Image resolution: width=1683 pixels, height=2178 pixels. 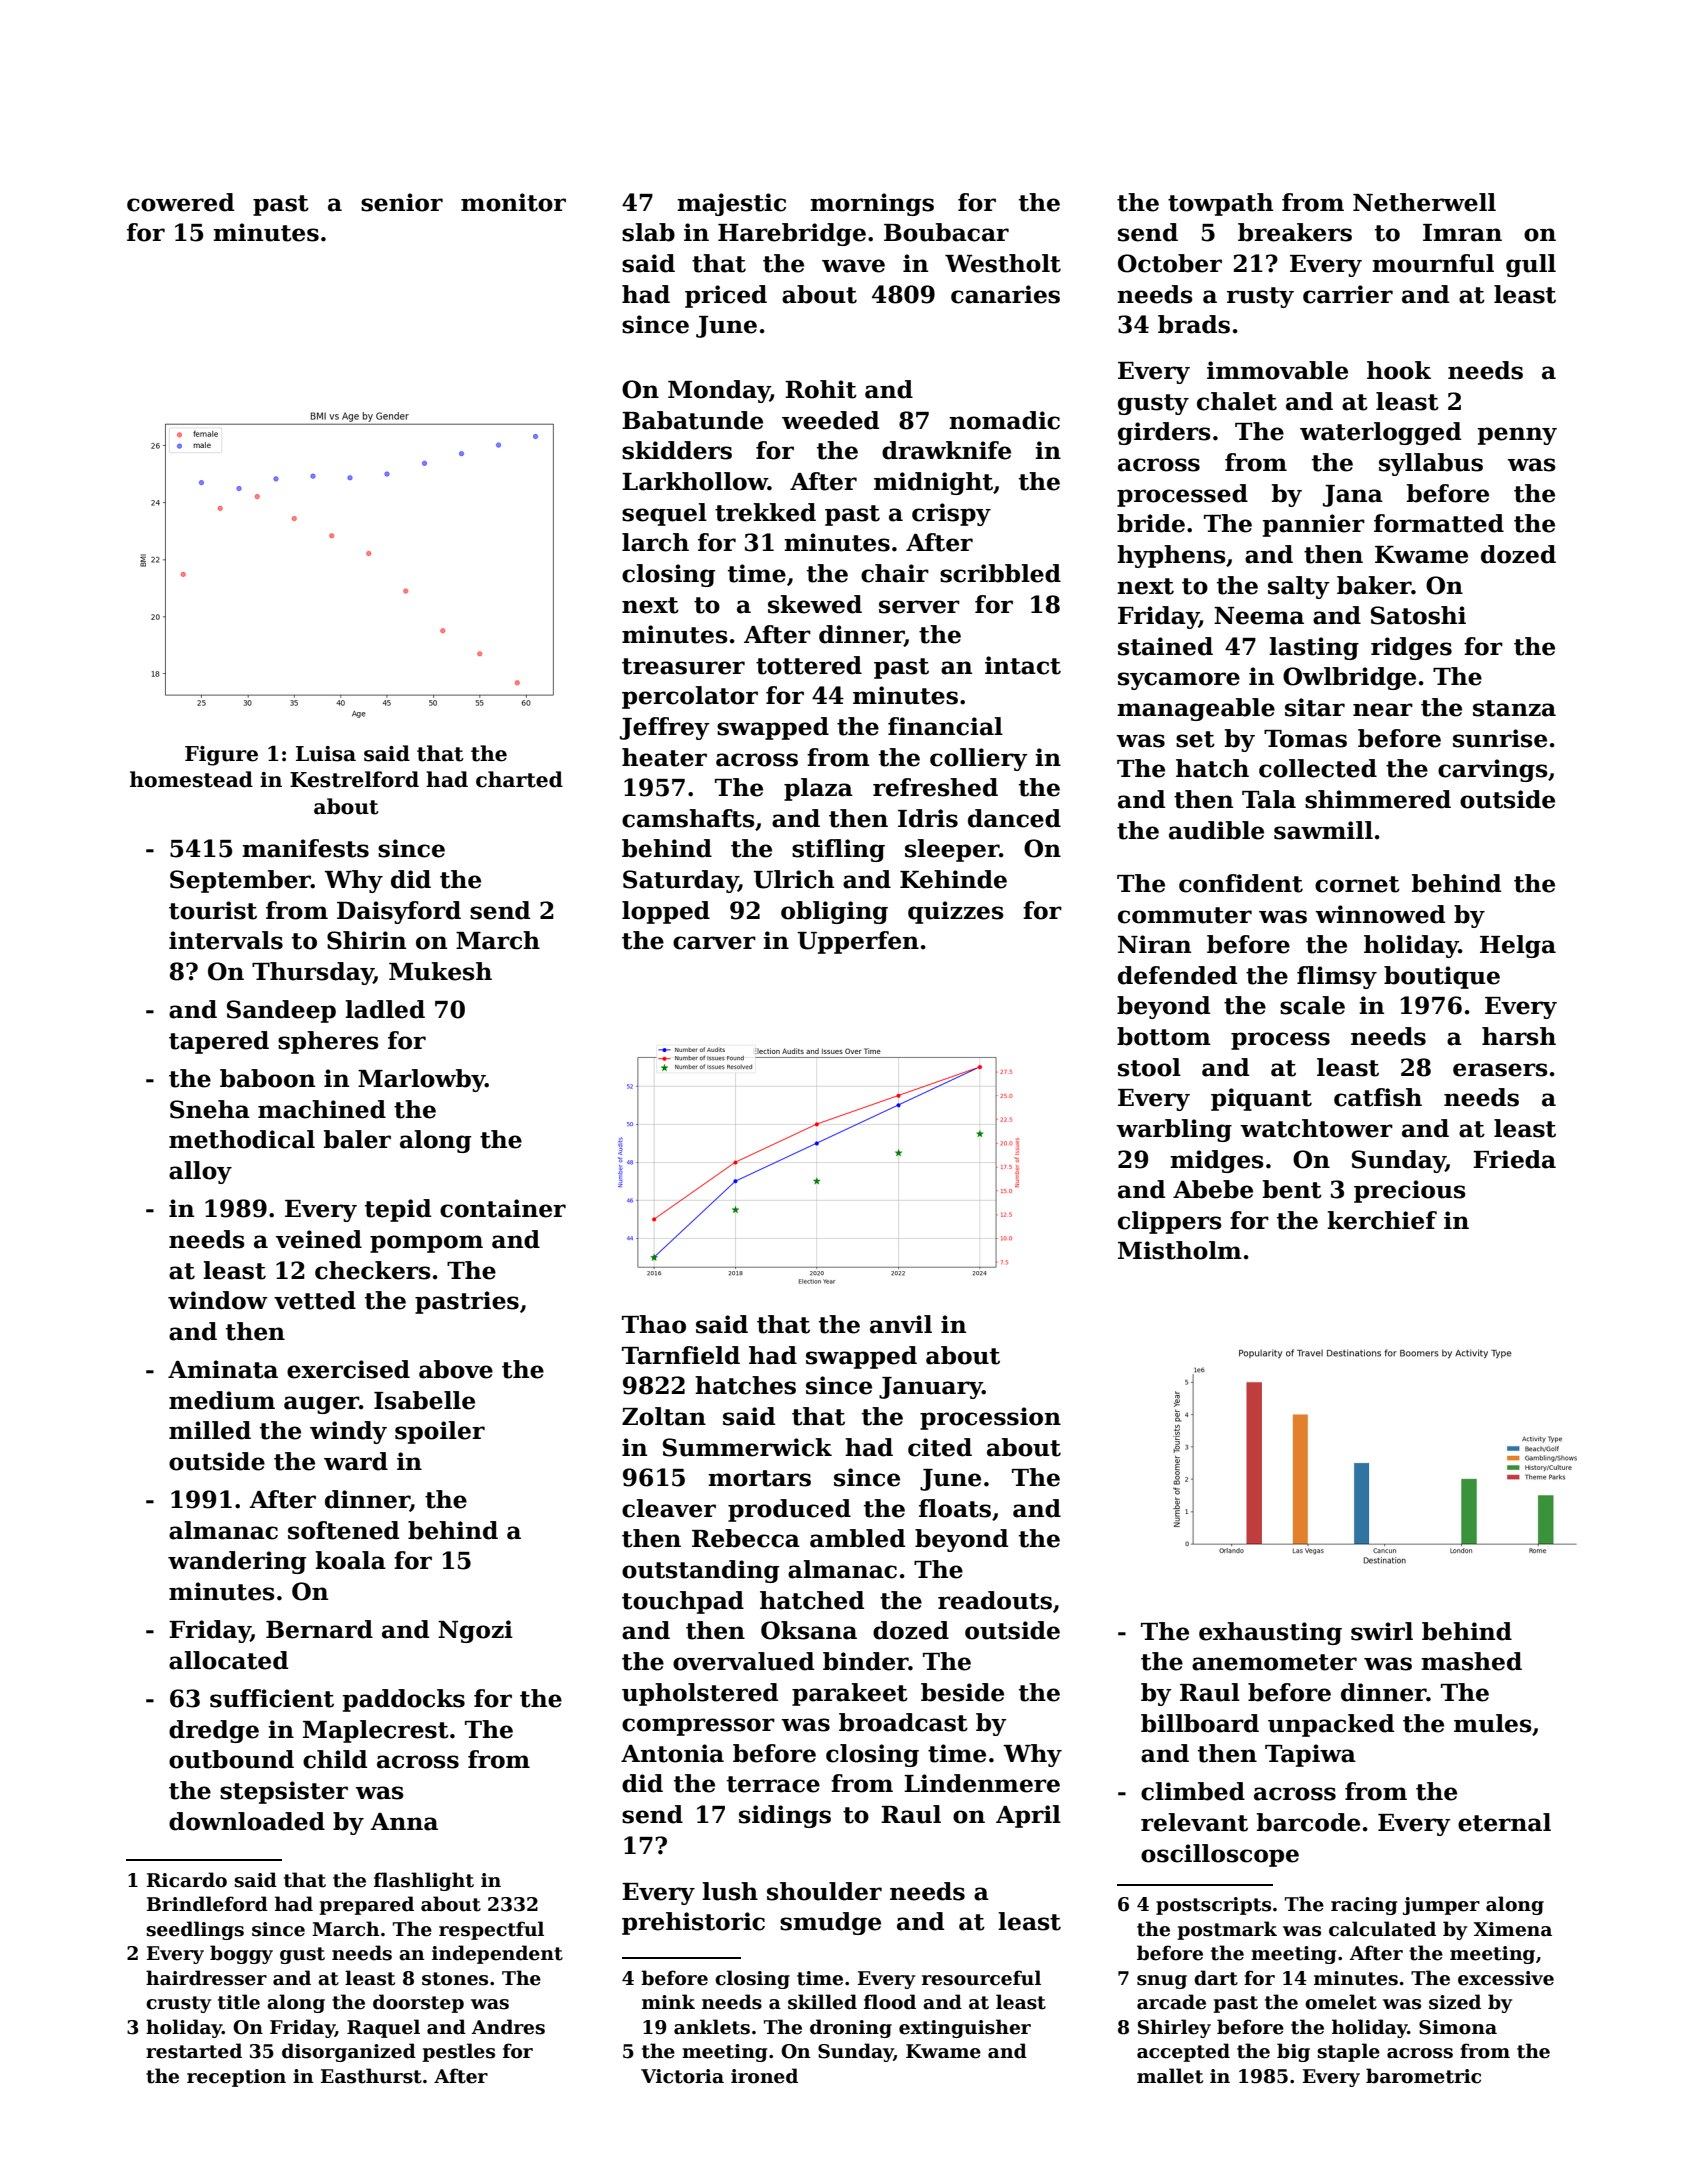 What do you see at coordinates (214, 1731) in the screenshot?
I see `dredge` at bounding box center [214, 1731].
